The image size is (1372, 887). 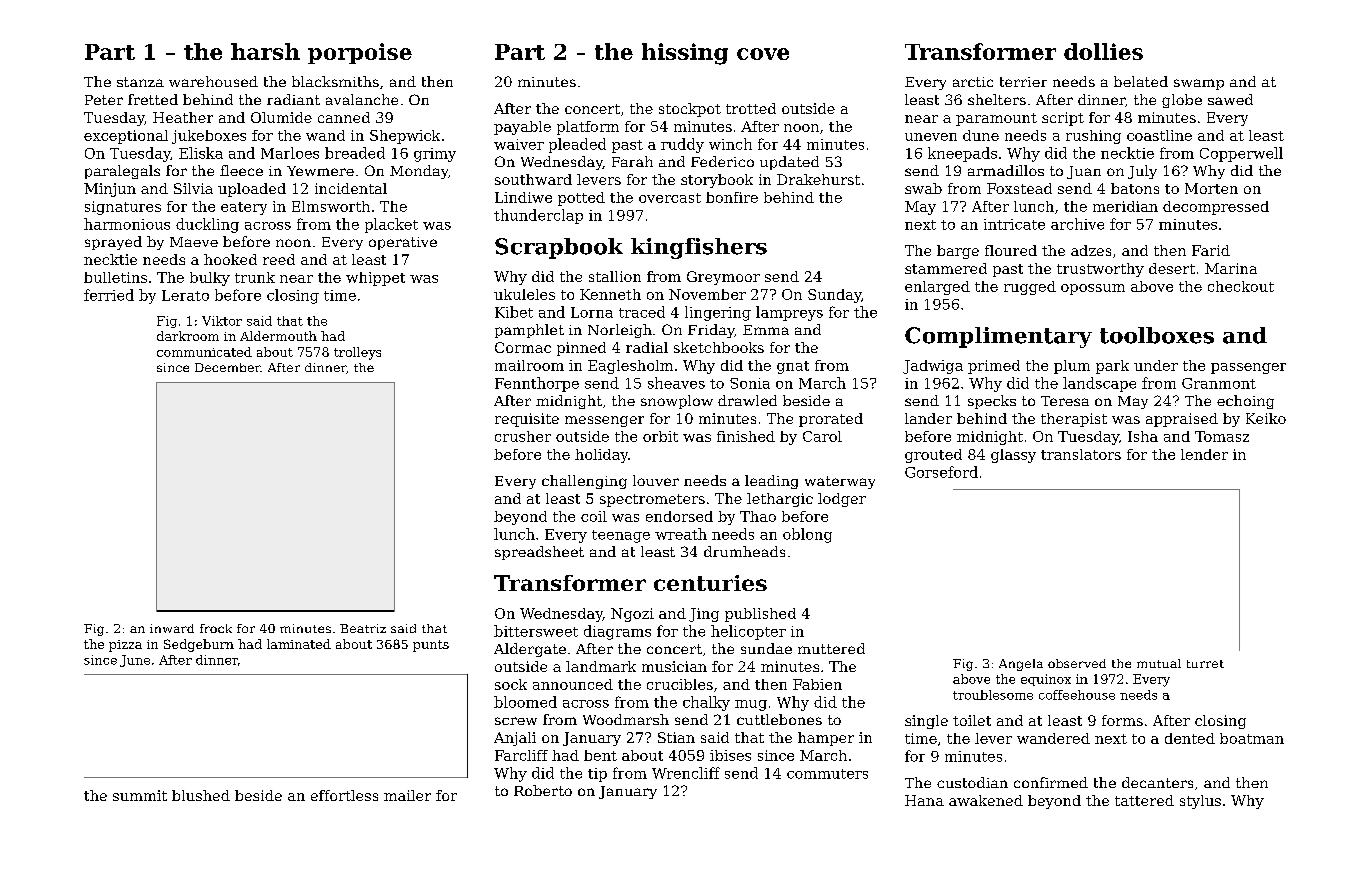 I want to click on inward, so click(x=172, y=628).
